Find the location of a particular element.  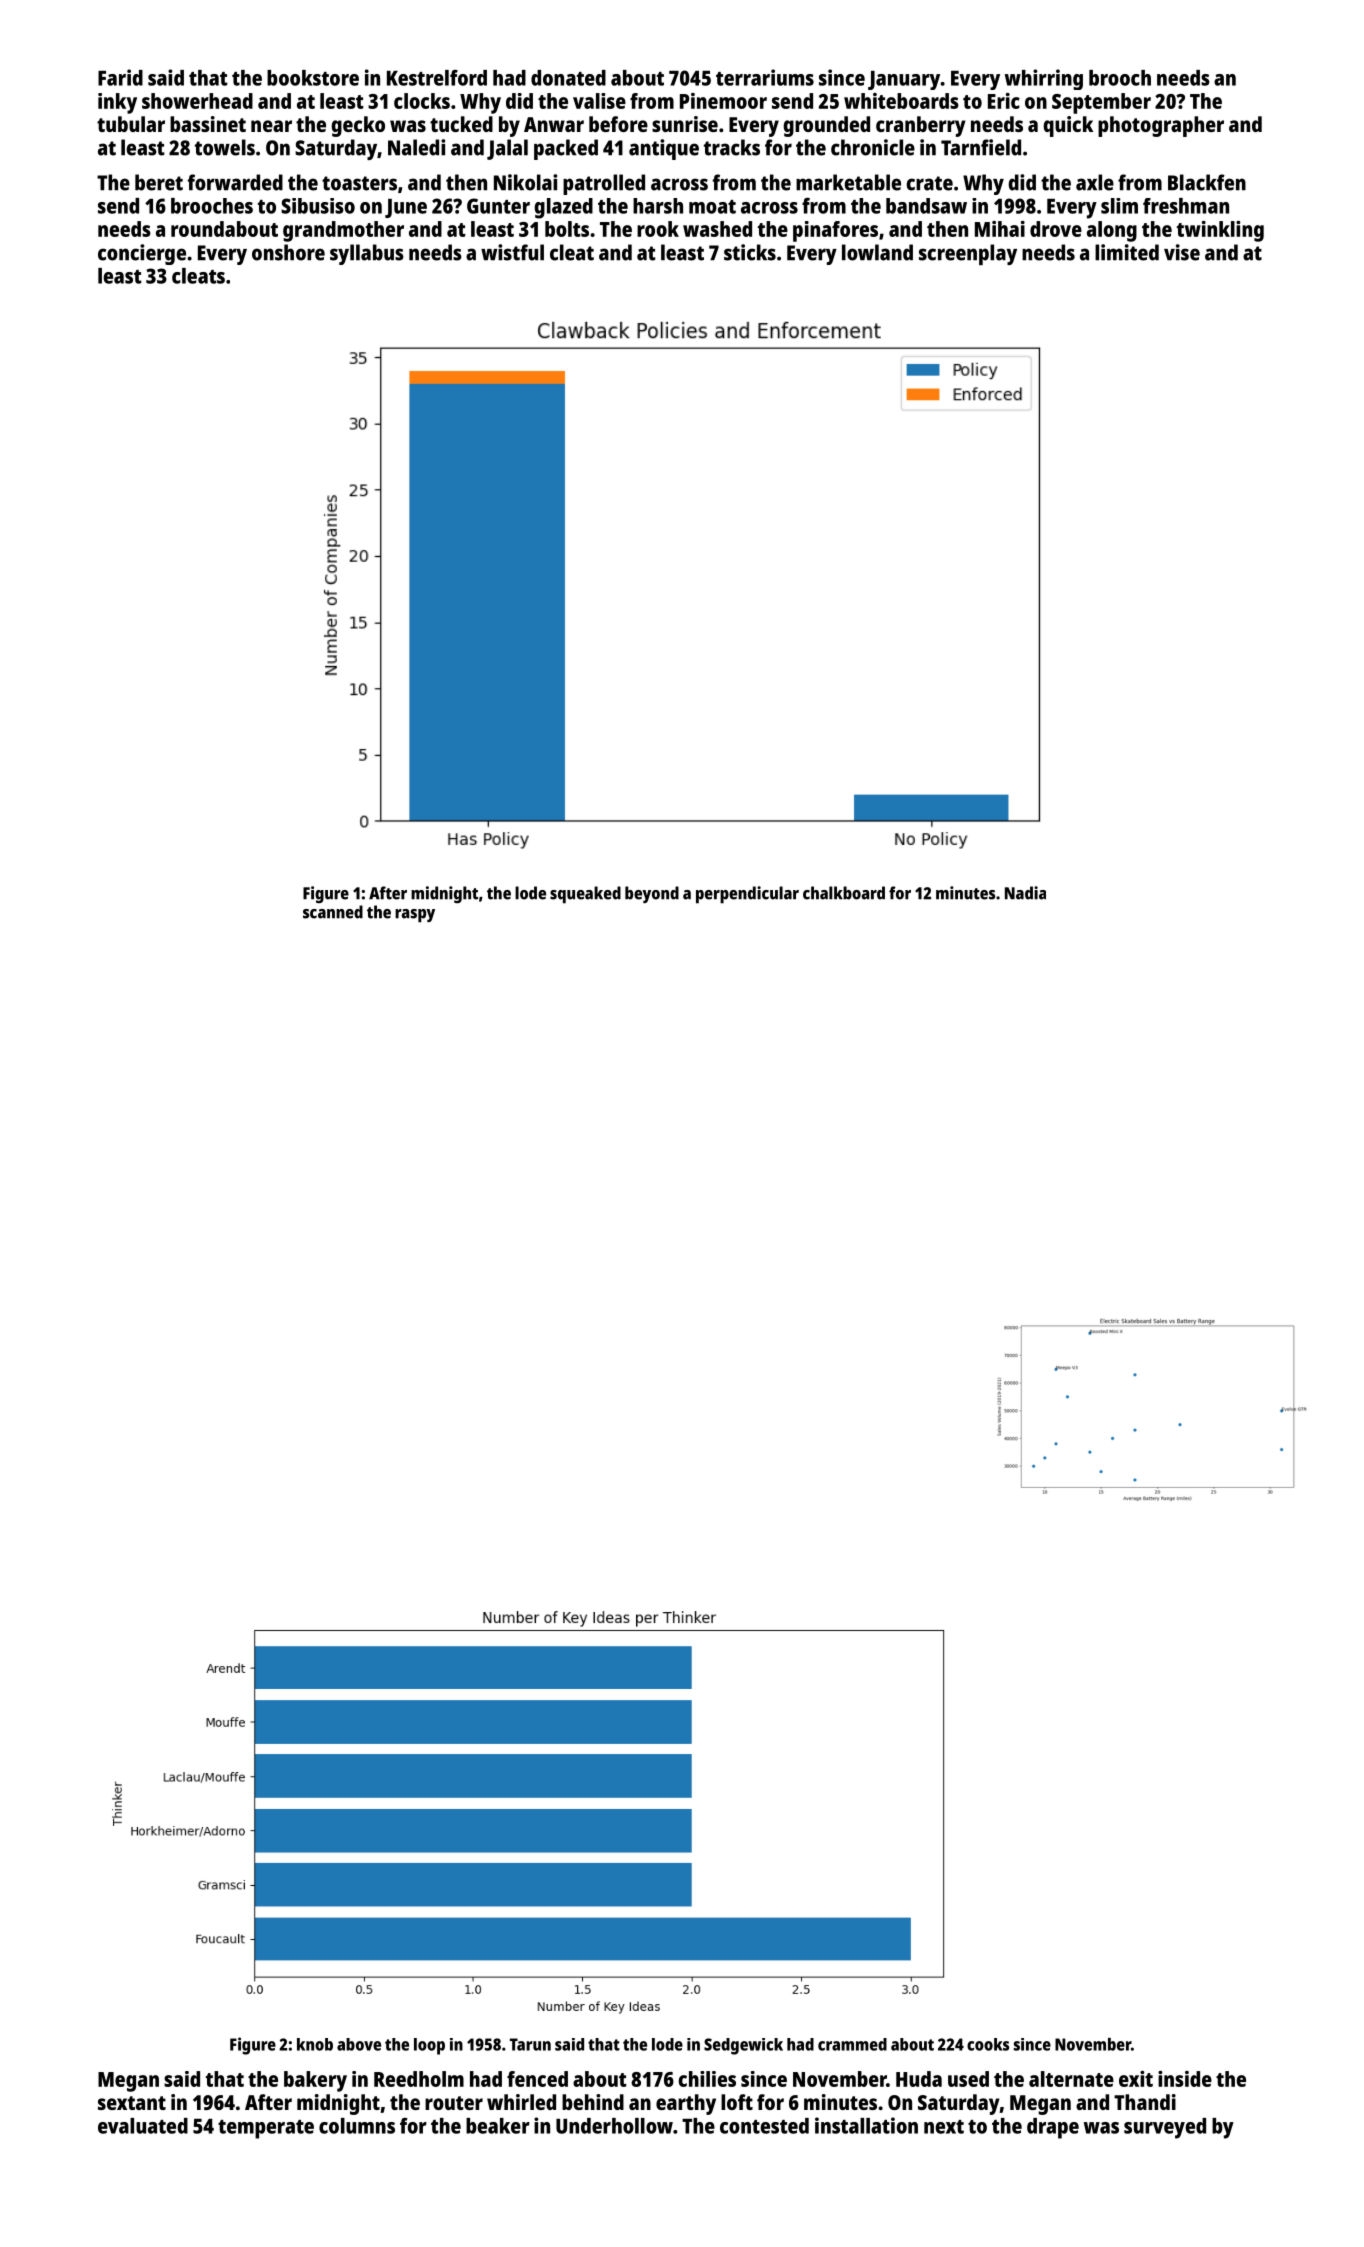

onshore is located at coordinates (288, 252).
